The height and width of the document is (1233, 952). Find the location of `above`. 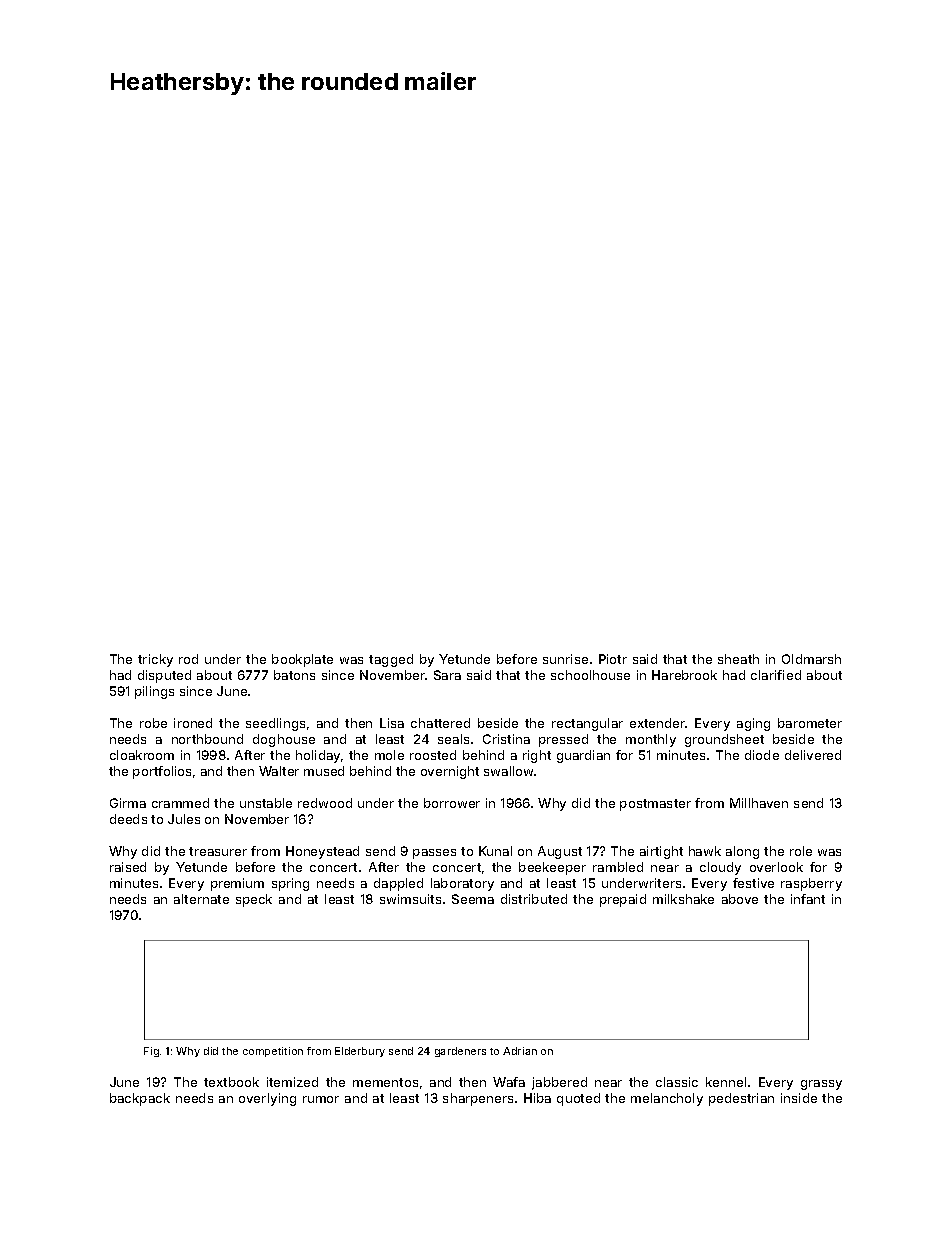

above is located at coordinates (740, 899).
